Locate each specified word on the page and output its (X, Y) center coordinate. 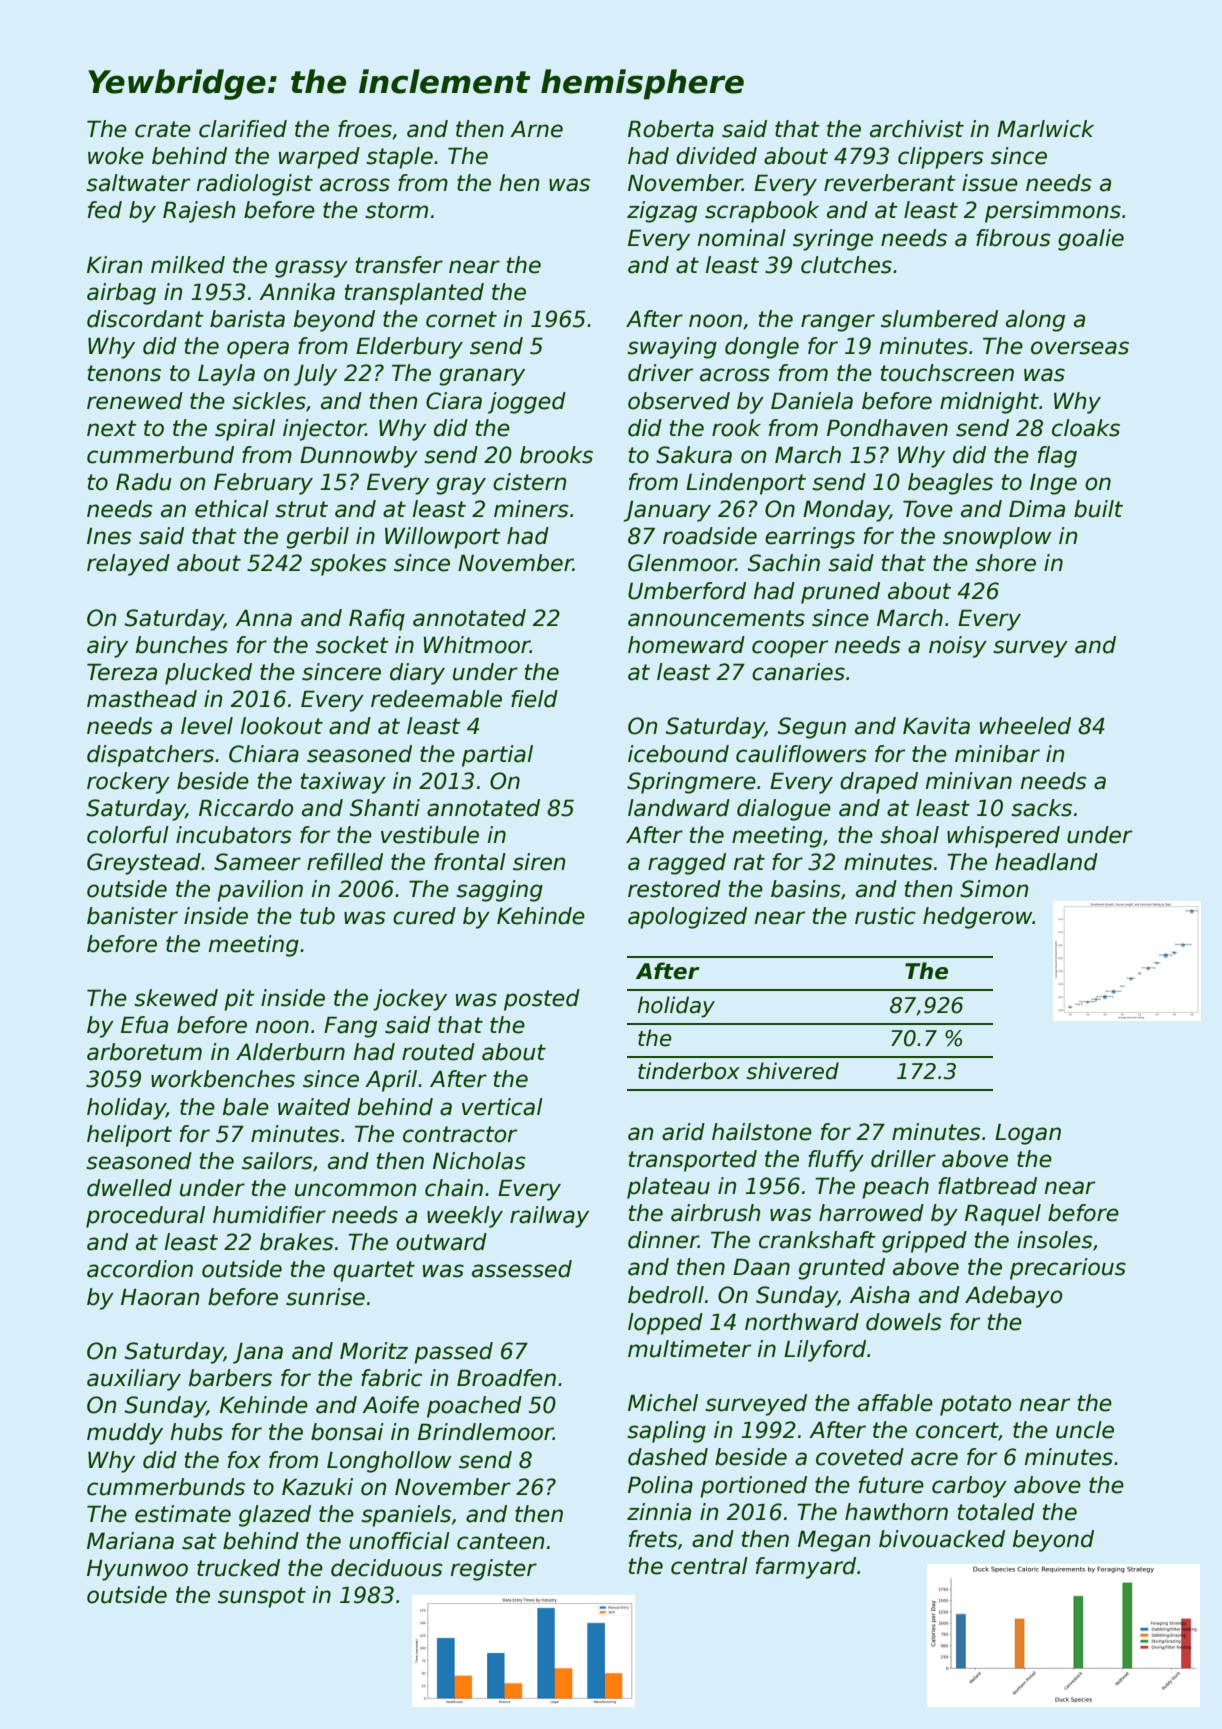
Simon (994, 889)
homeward (686, 645)
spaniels (406, 1516)
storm (396, 210)
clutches (846, 265)
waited (314, 1107)
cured (424, 916)
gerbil (317, 538)
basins (806, 889)
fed (105, 210)
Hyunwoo (137, 1570)
